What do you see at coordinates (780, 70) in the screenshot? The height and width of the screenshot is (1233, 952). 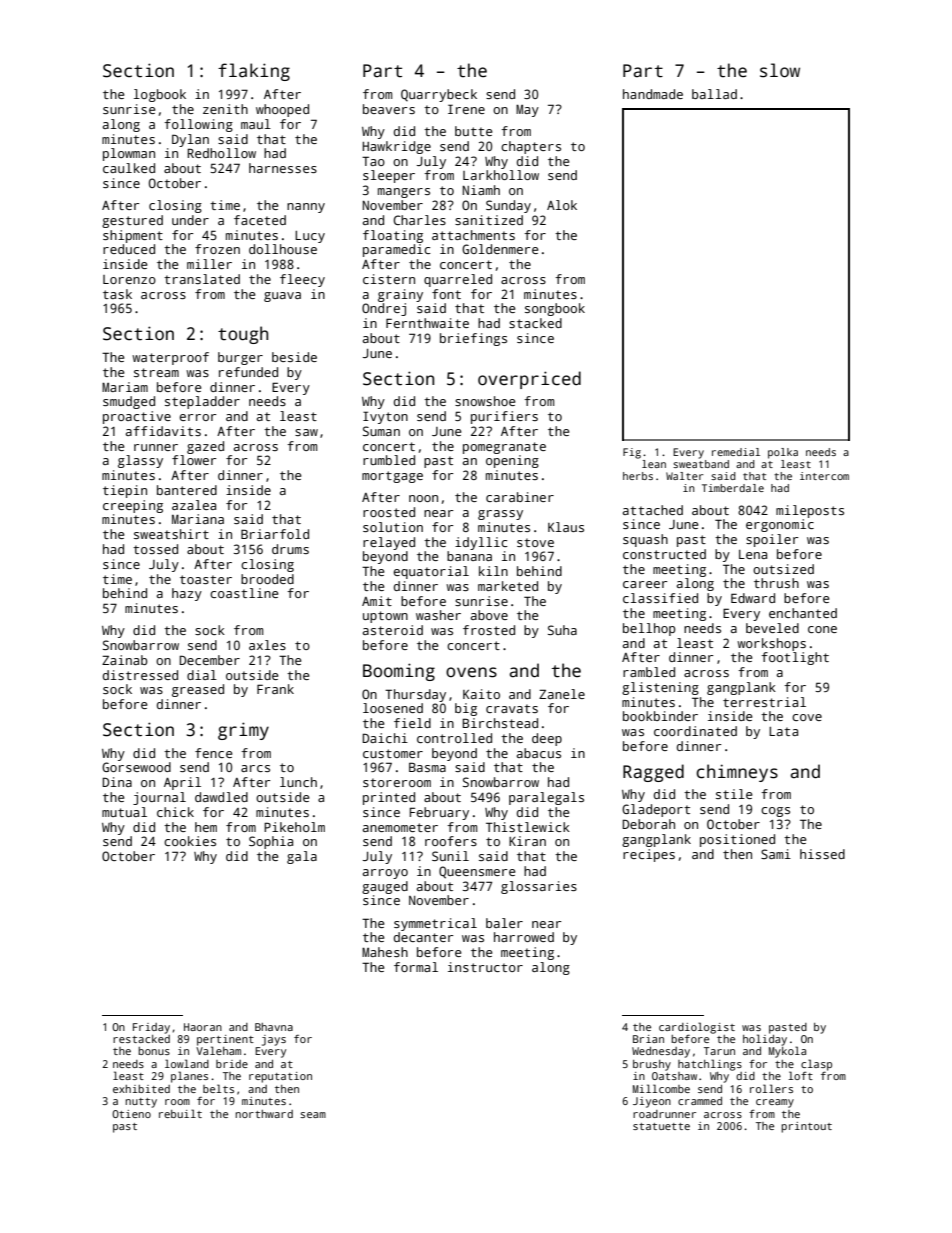 I see `slow` at bounding box center [780, 70].
